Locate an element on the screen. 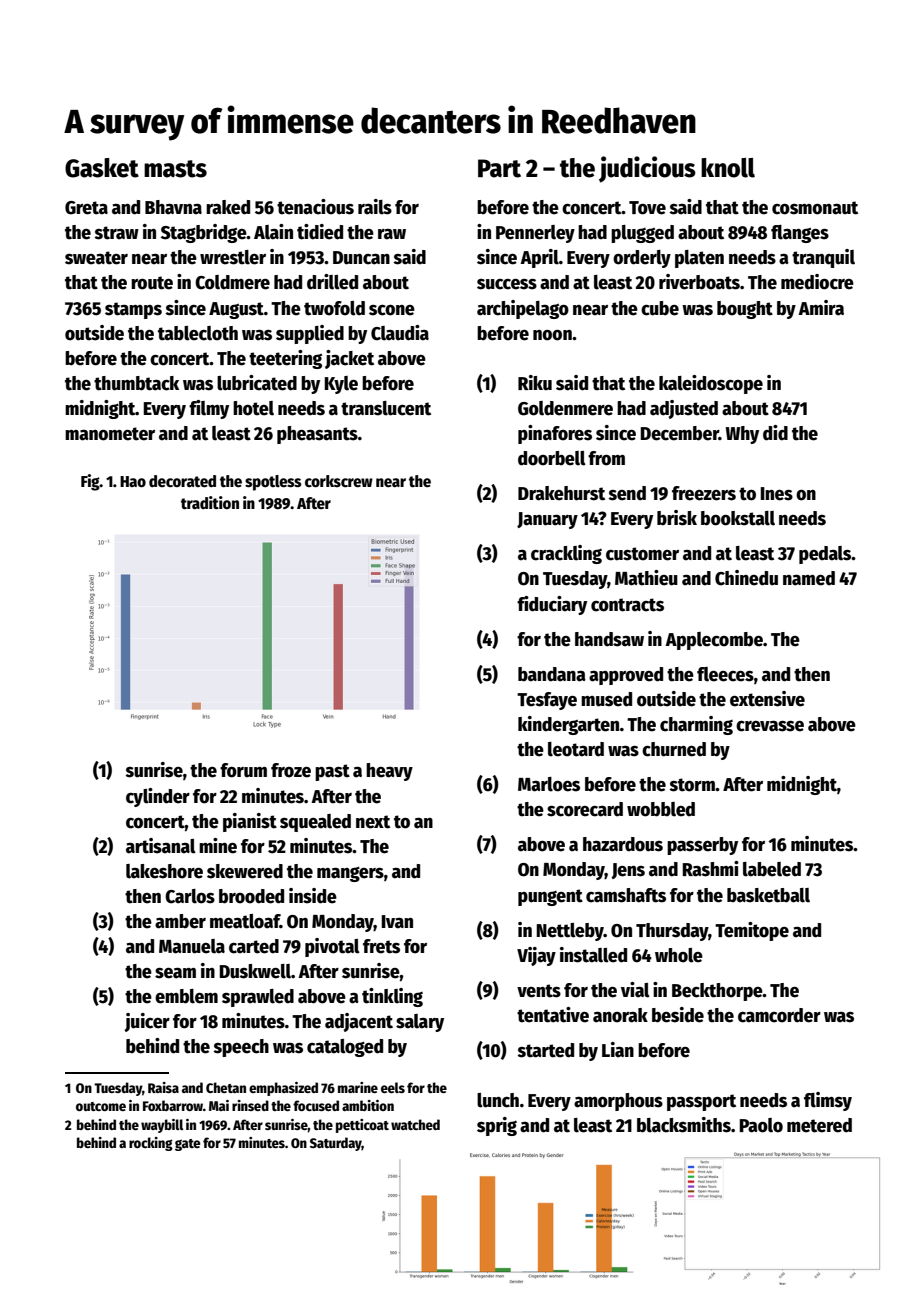 The width and height of the screenshot is (924, 1311). translucent is located at coordinates (386, 408).
